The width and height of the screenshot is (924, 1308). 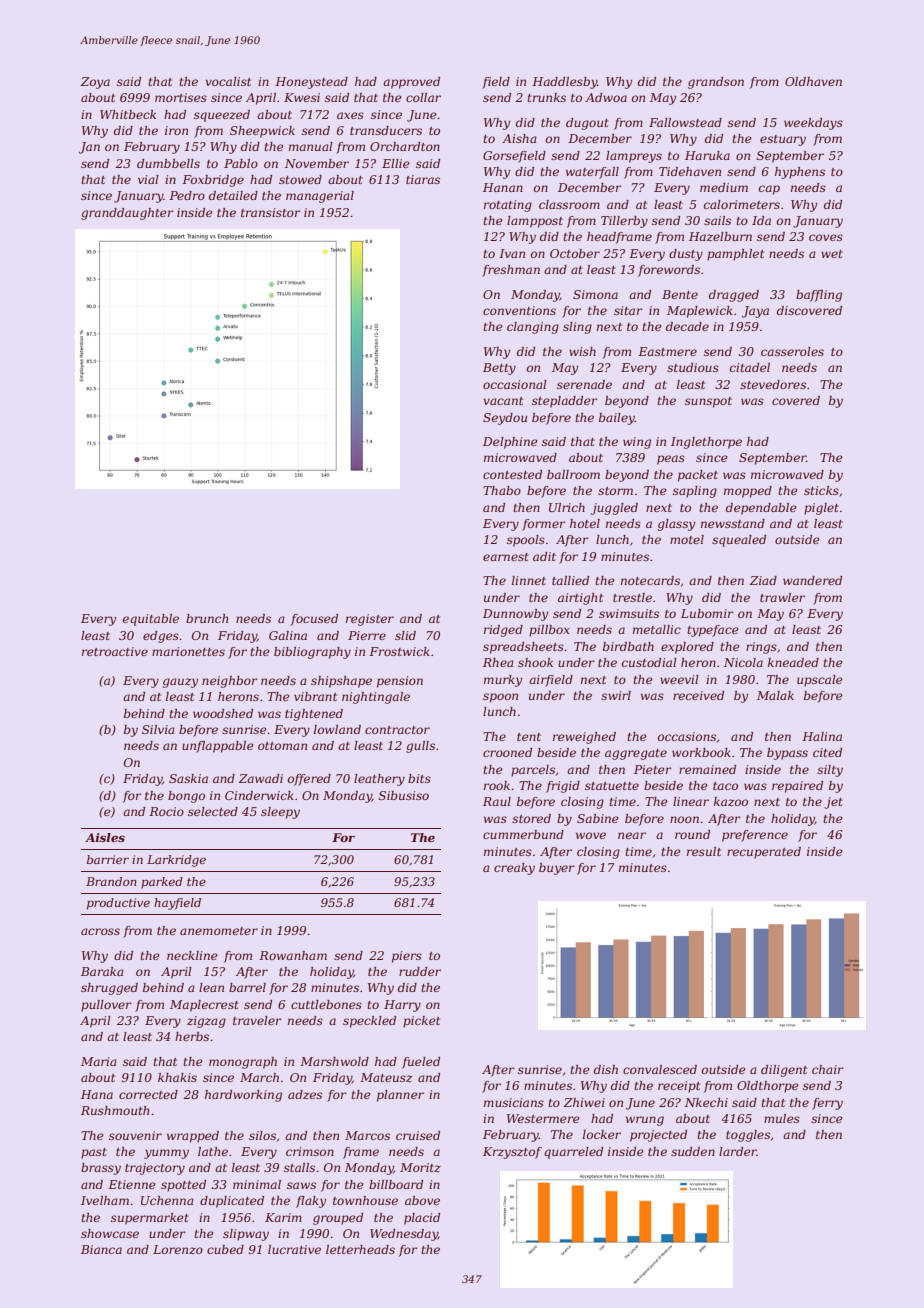 I want to click on brunch, so click(x=207, y=618).
